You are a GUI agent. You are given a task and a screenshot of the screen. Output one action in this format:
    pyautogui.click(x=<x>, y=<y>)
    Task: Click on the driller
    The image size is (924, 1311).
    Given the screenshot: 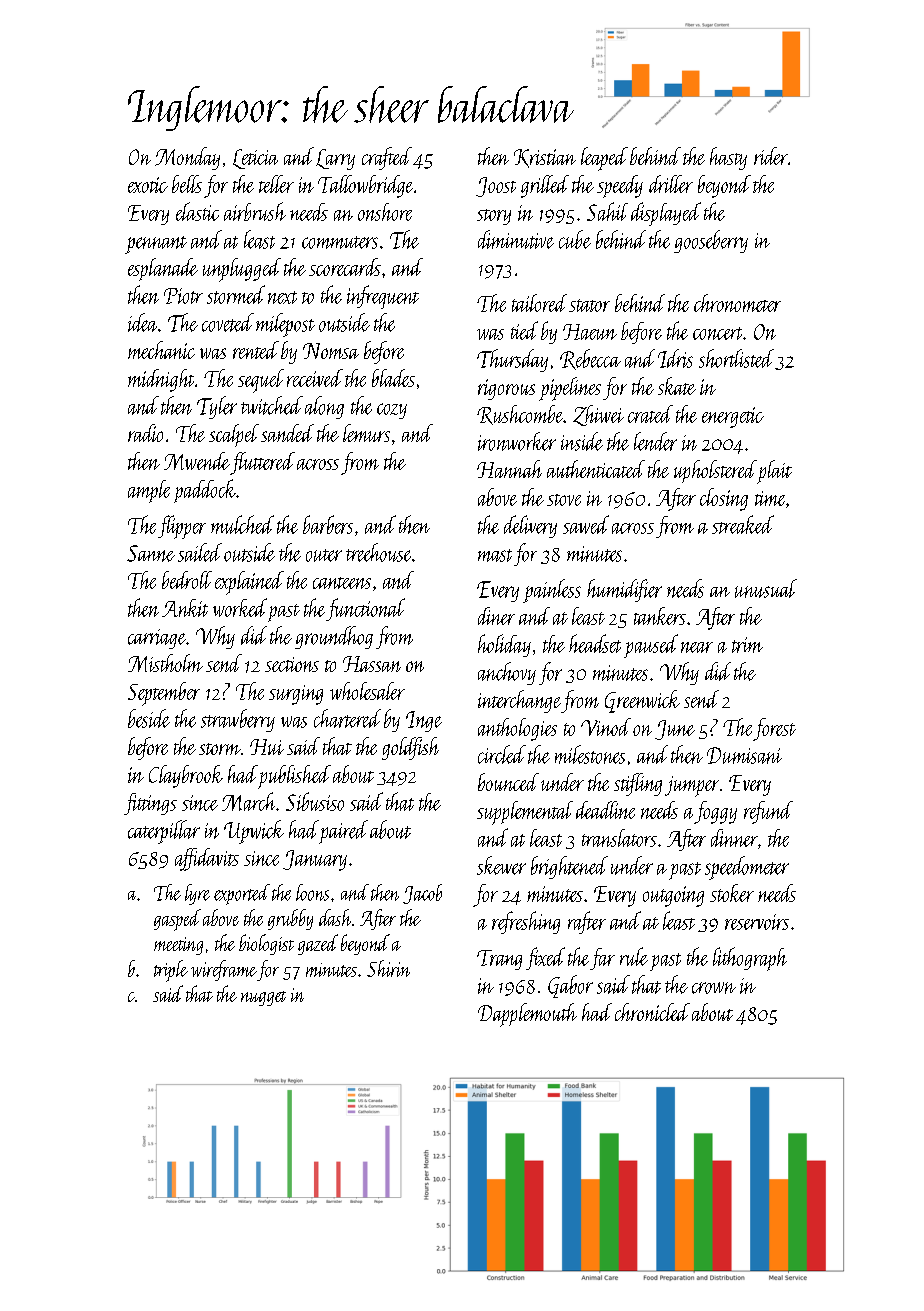 What is the action you would take?
    pyautogui.click(x=671, y=184)
